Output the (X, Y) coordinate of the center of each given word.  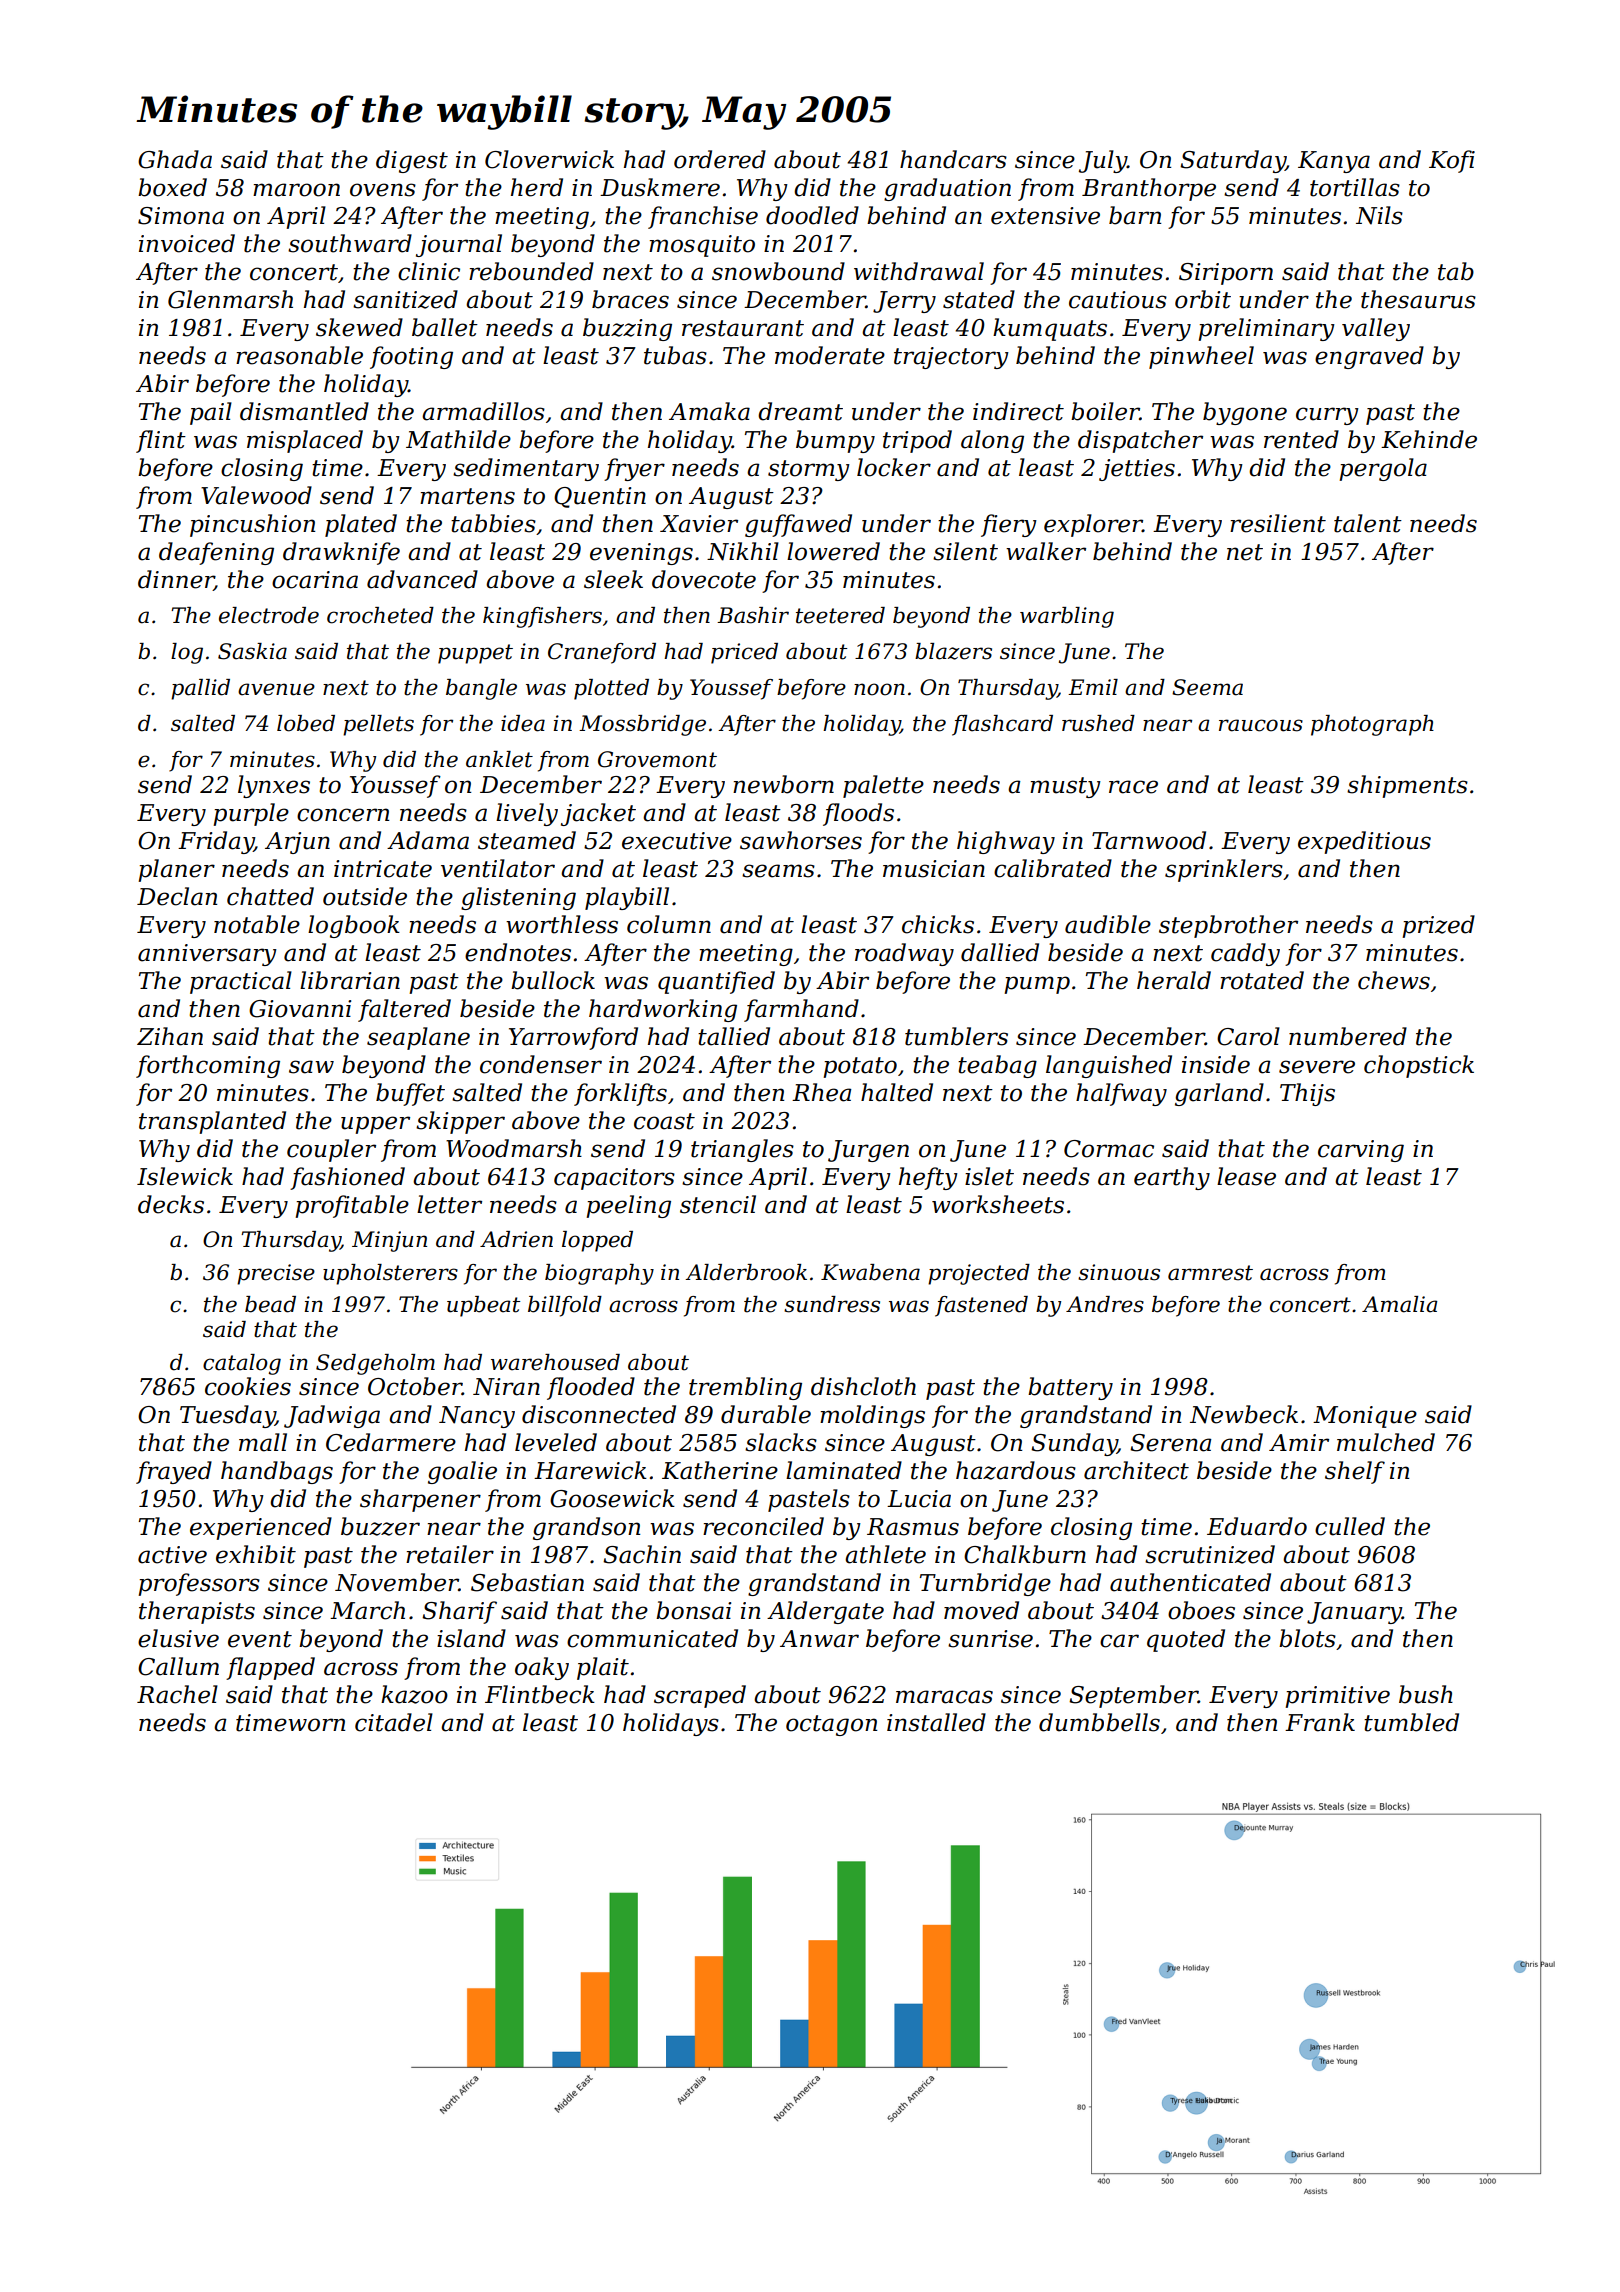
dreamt (800, 411)
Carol (1248, 1036)
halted (897, 1092)
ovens (383, 190)
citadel (394, 1722)
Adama (428, 840)
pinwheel (1201, 357)
